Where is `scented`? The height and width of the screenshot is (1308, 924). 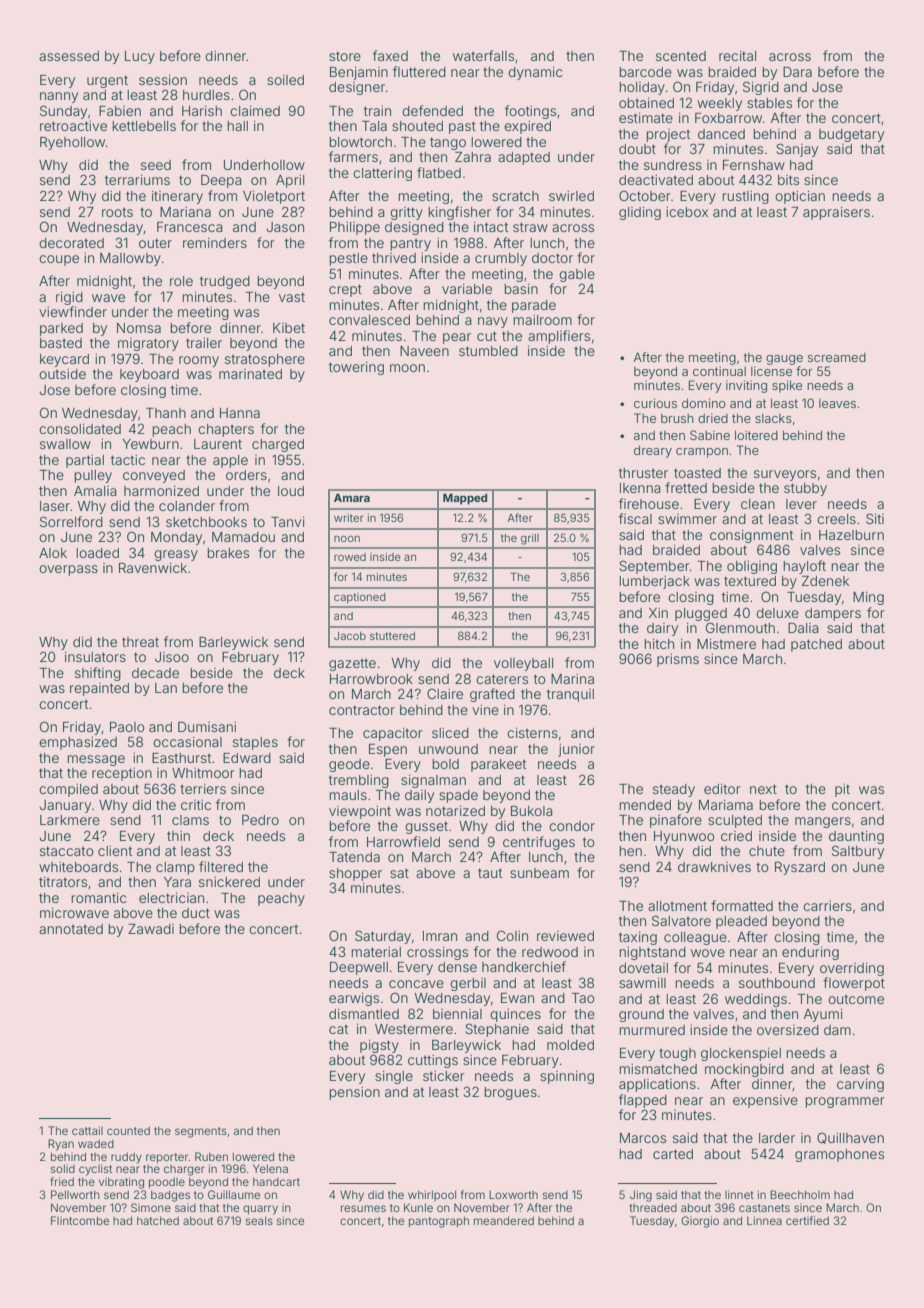 scented is located at coordinates (681, 56).
